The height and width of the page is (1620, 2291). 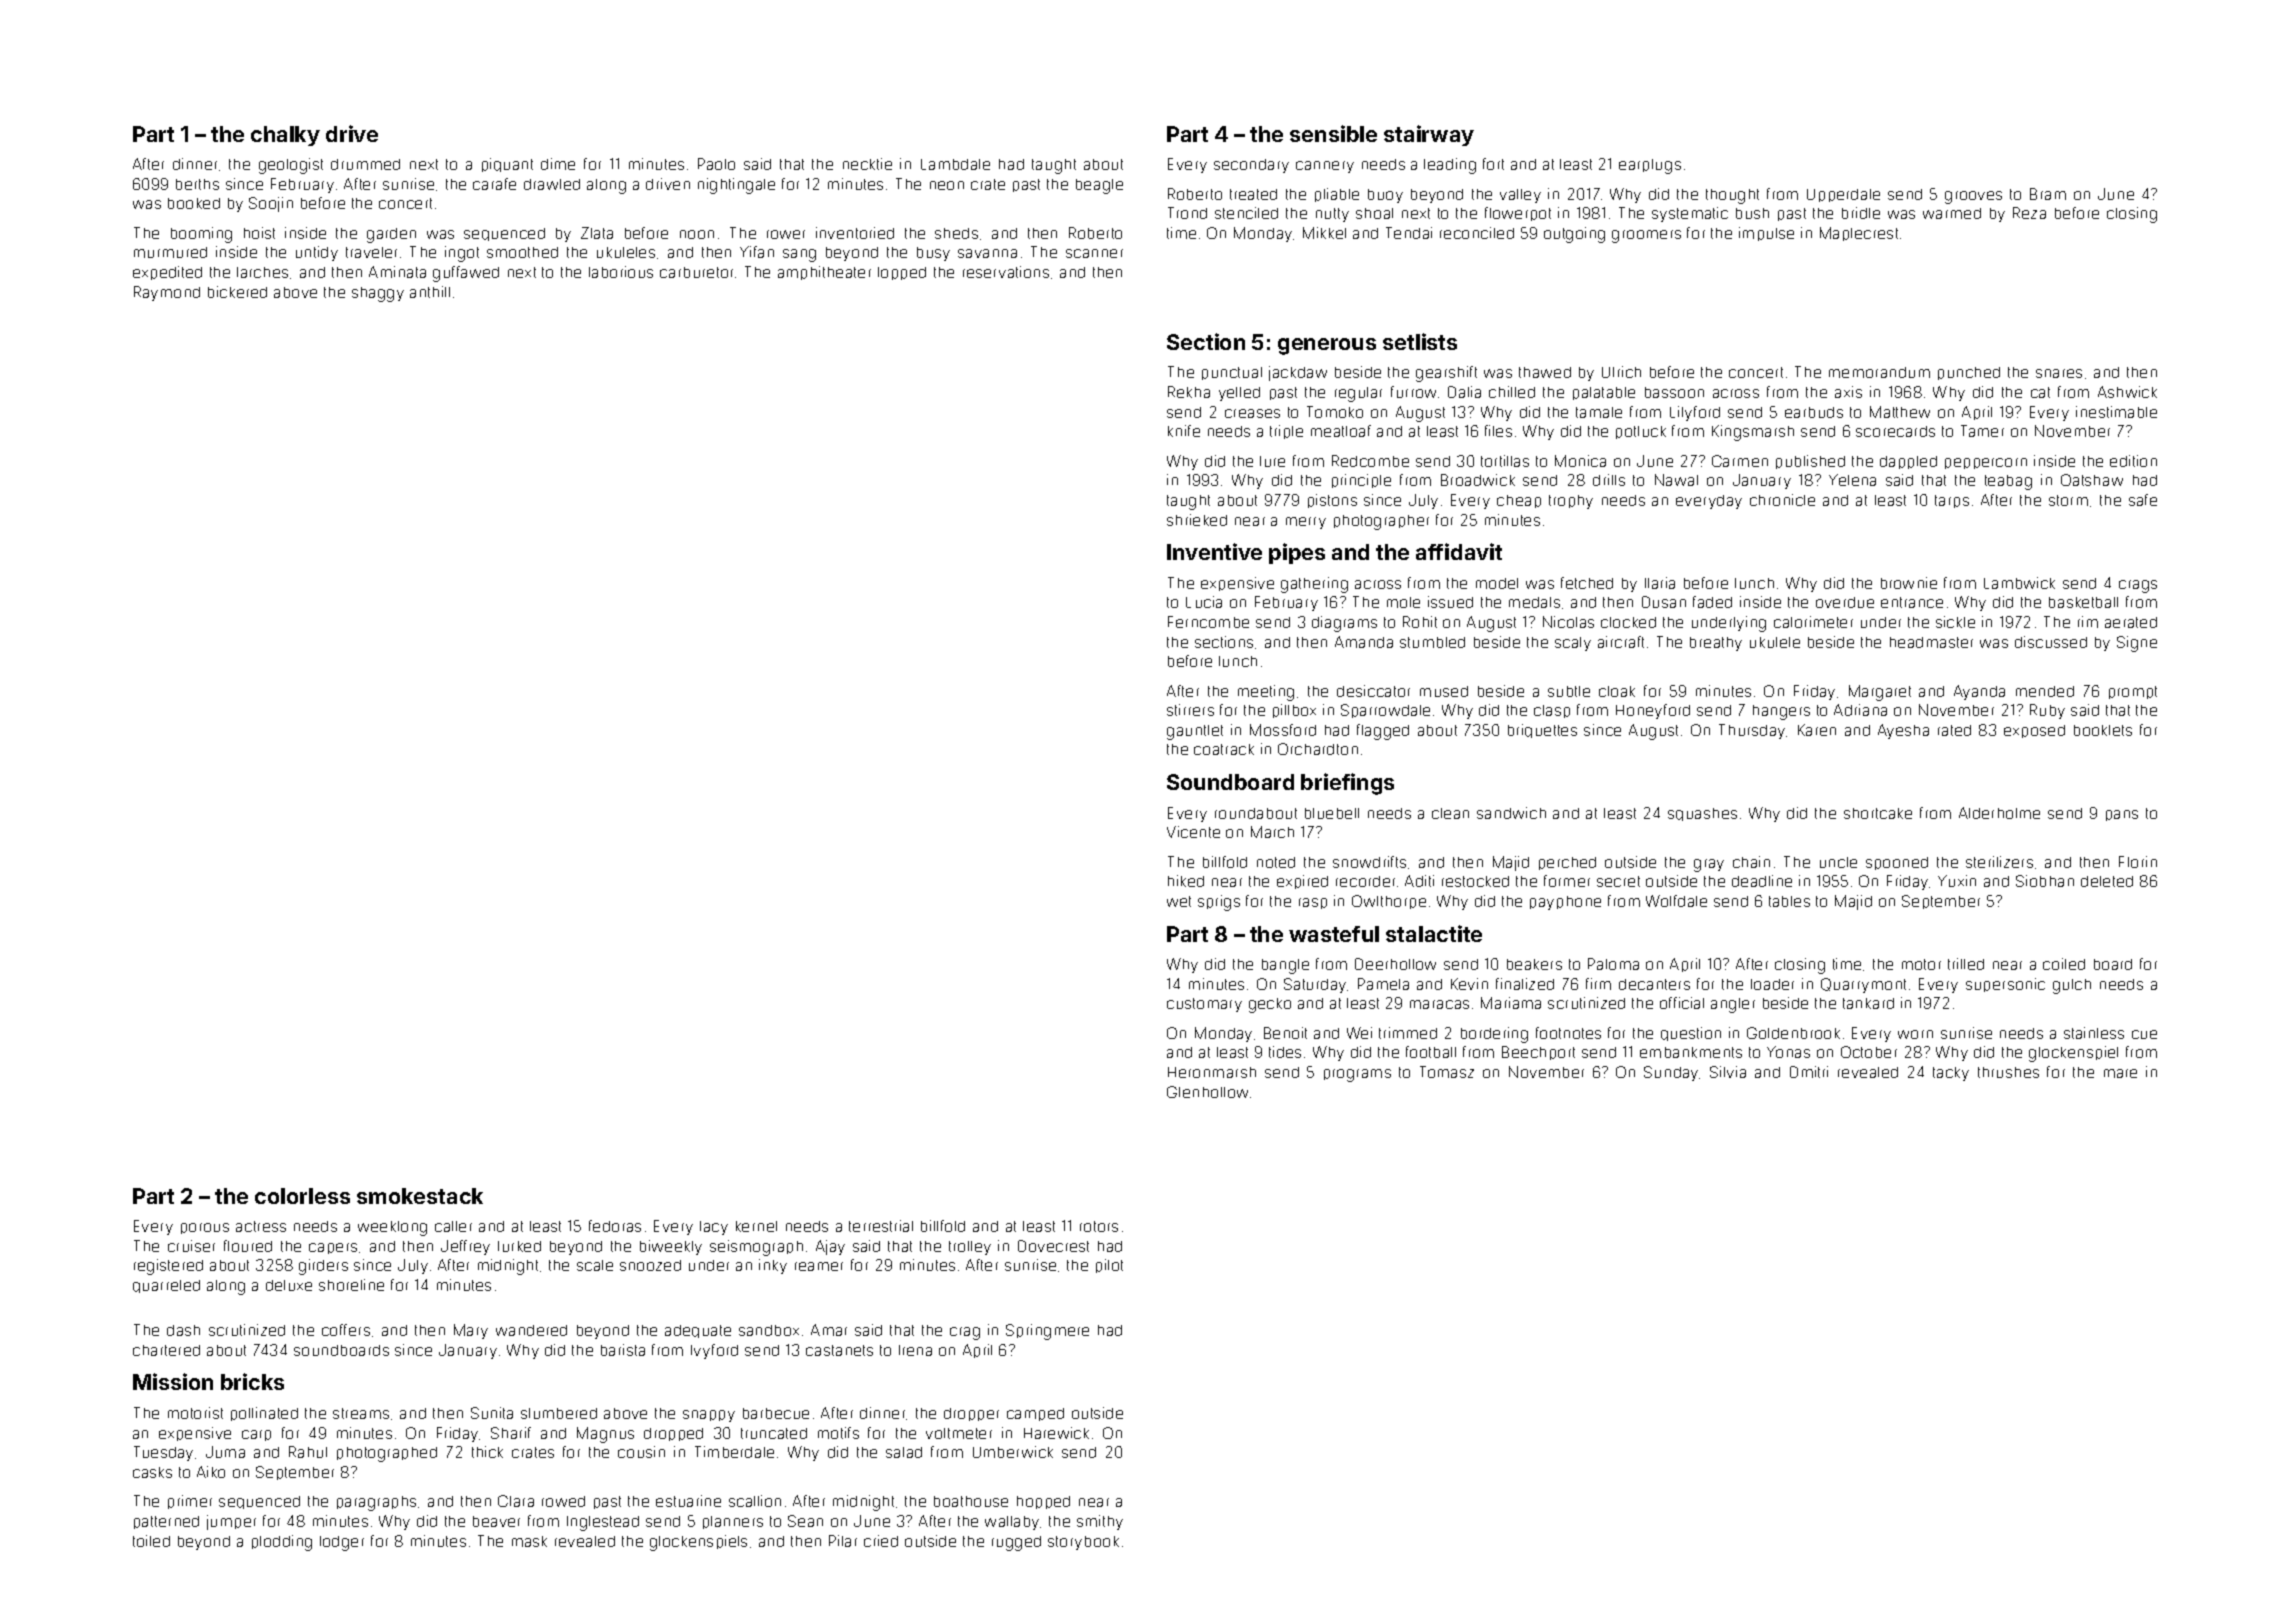 What do you see at coordinates (1973, 197) in the page?
I see `grooves` at bounding box center [1973, 197].
